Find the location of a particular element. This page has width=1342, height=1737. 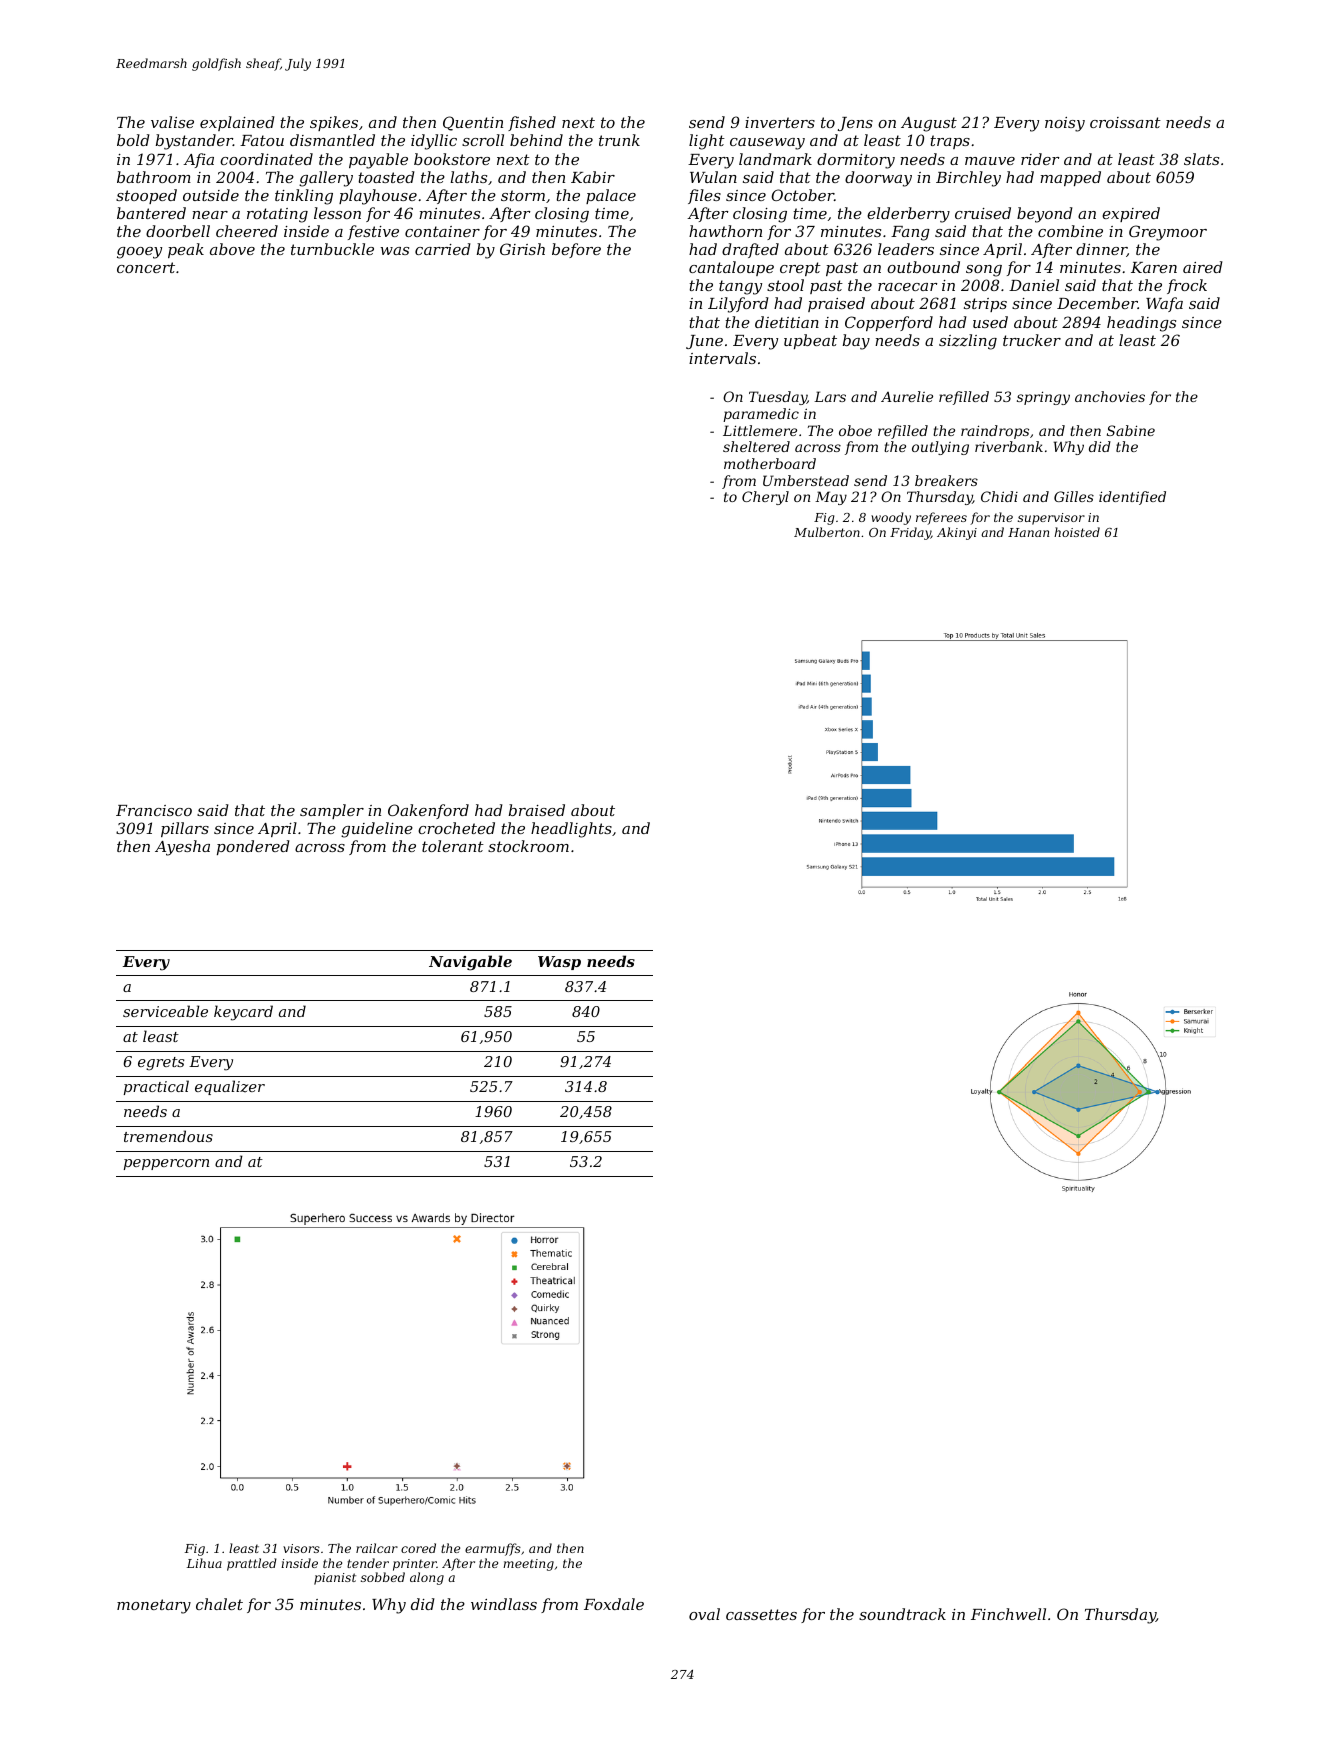

valise is located at coordinates (172, 122).
